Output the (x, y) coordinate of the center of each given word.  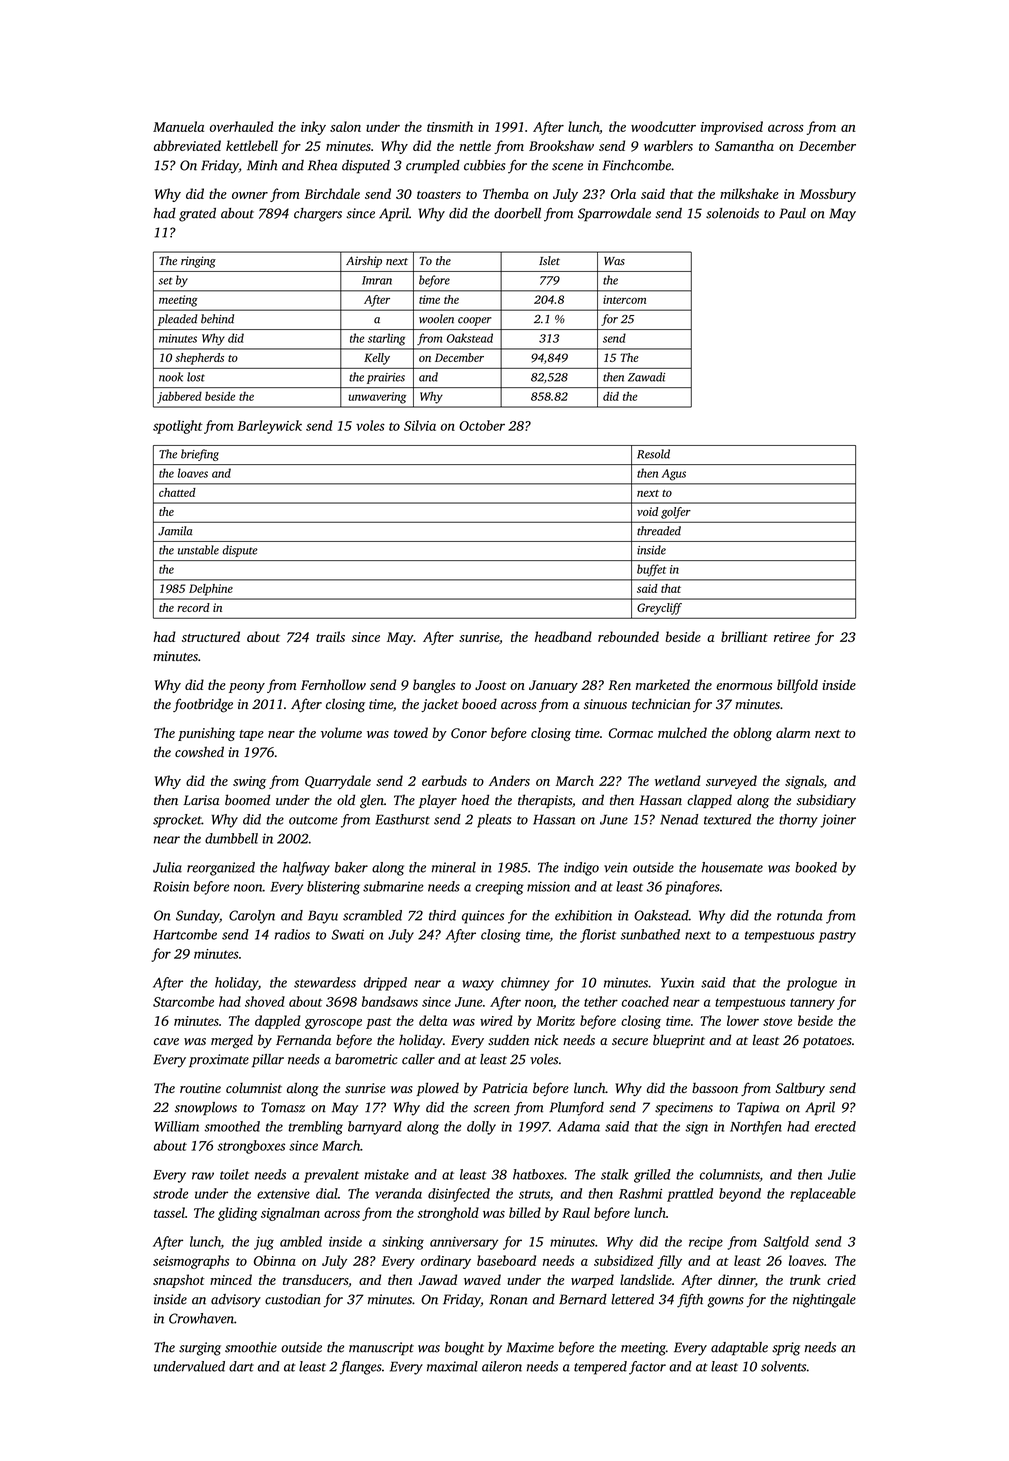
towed (411, 732)
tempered (600, 1368)
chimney (525, 984)
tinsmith (450, 126)
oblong (752, 734)
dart (241, 1366)
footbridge (203, 705)
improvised (732, 128)
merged (232, 1041)
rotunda (800, 915)
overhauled (242, 126)
